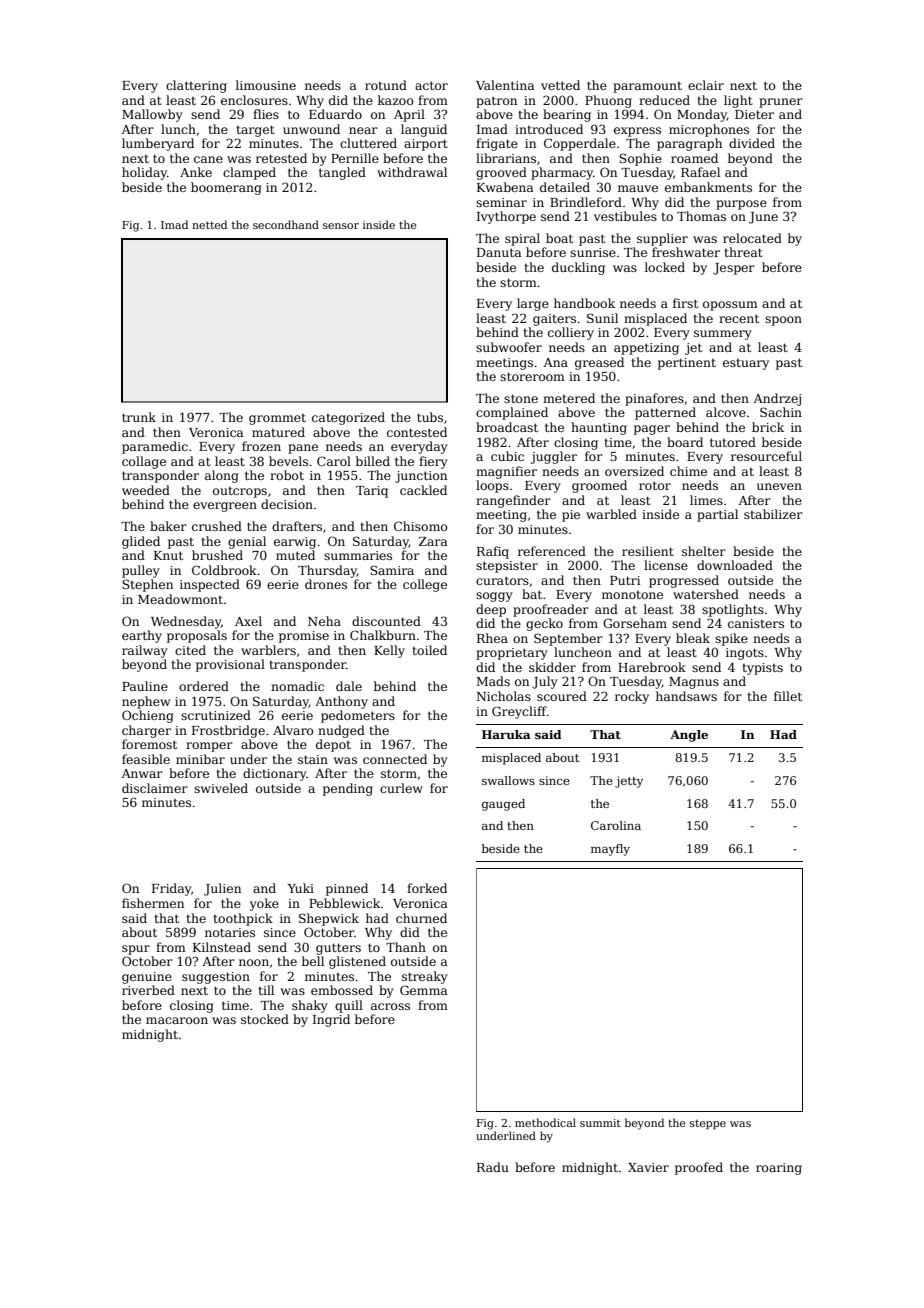  What do you see at coordinates (788, 696) in the screenshot?
I see `fillet` at bounding box center [788, 696].
